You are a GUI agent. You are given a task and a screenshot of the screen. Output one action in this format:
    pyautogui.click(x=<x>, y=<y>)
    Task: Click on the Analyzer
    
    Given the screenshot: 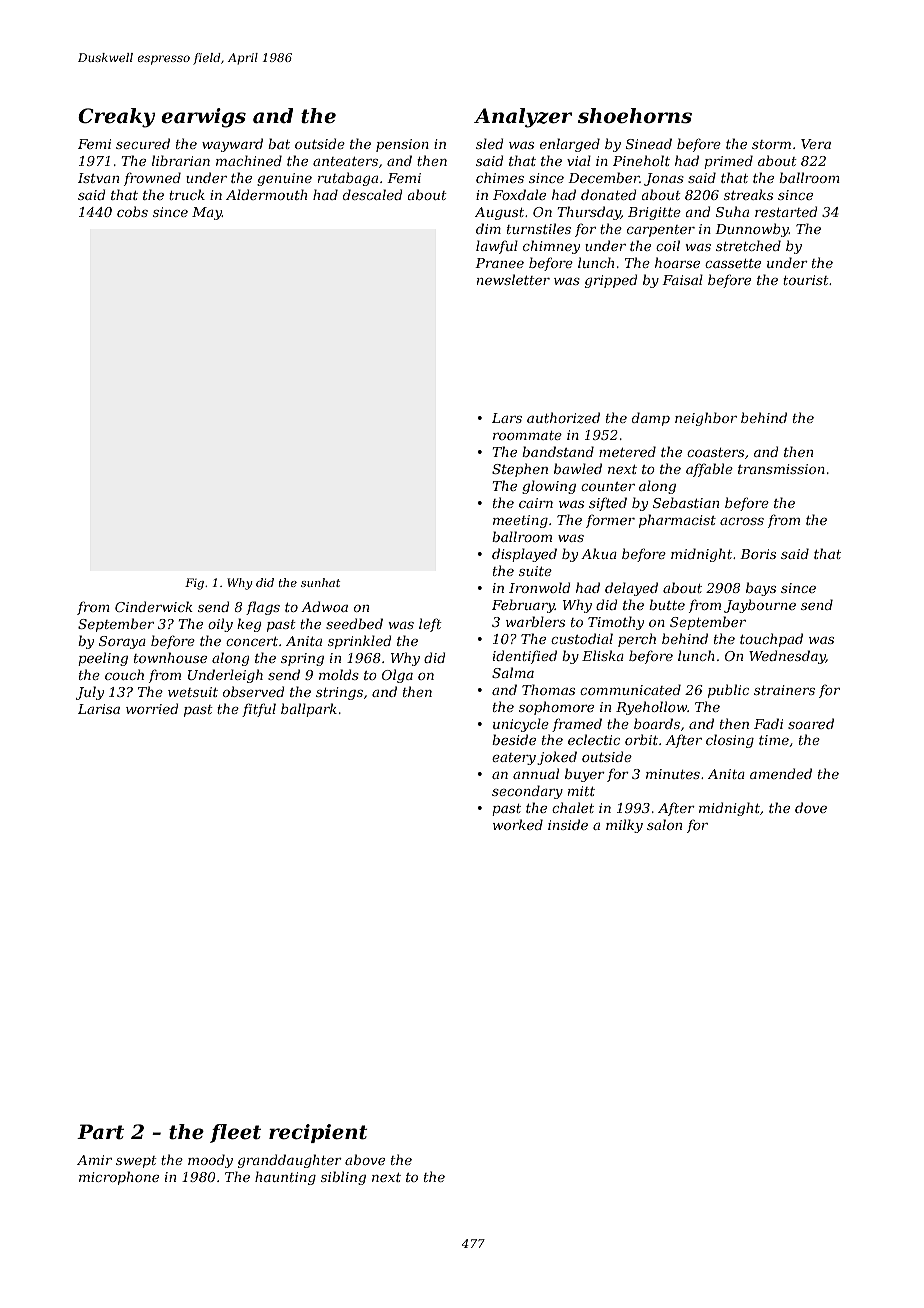 What is the action you would take?
    pyautogui.click(x=523, y=118)
